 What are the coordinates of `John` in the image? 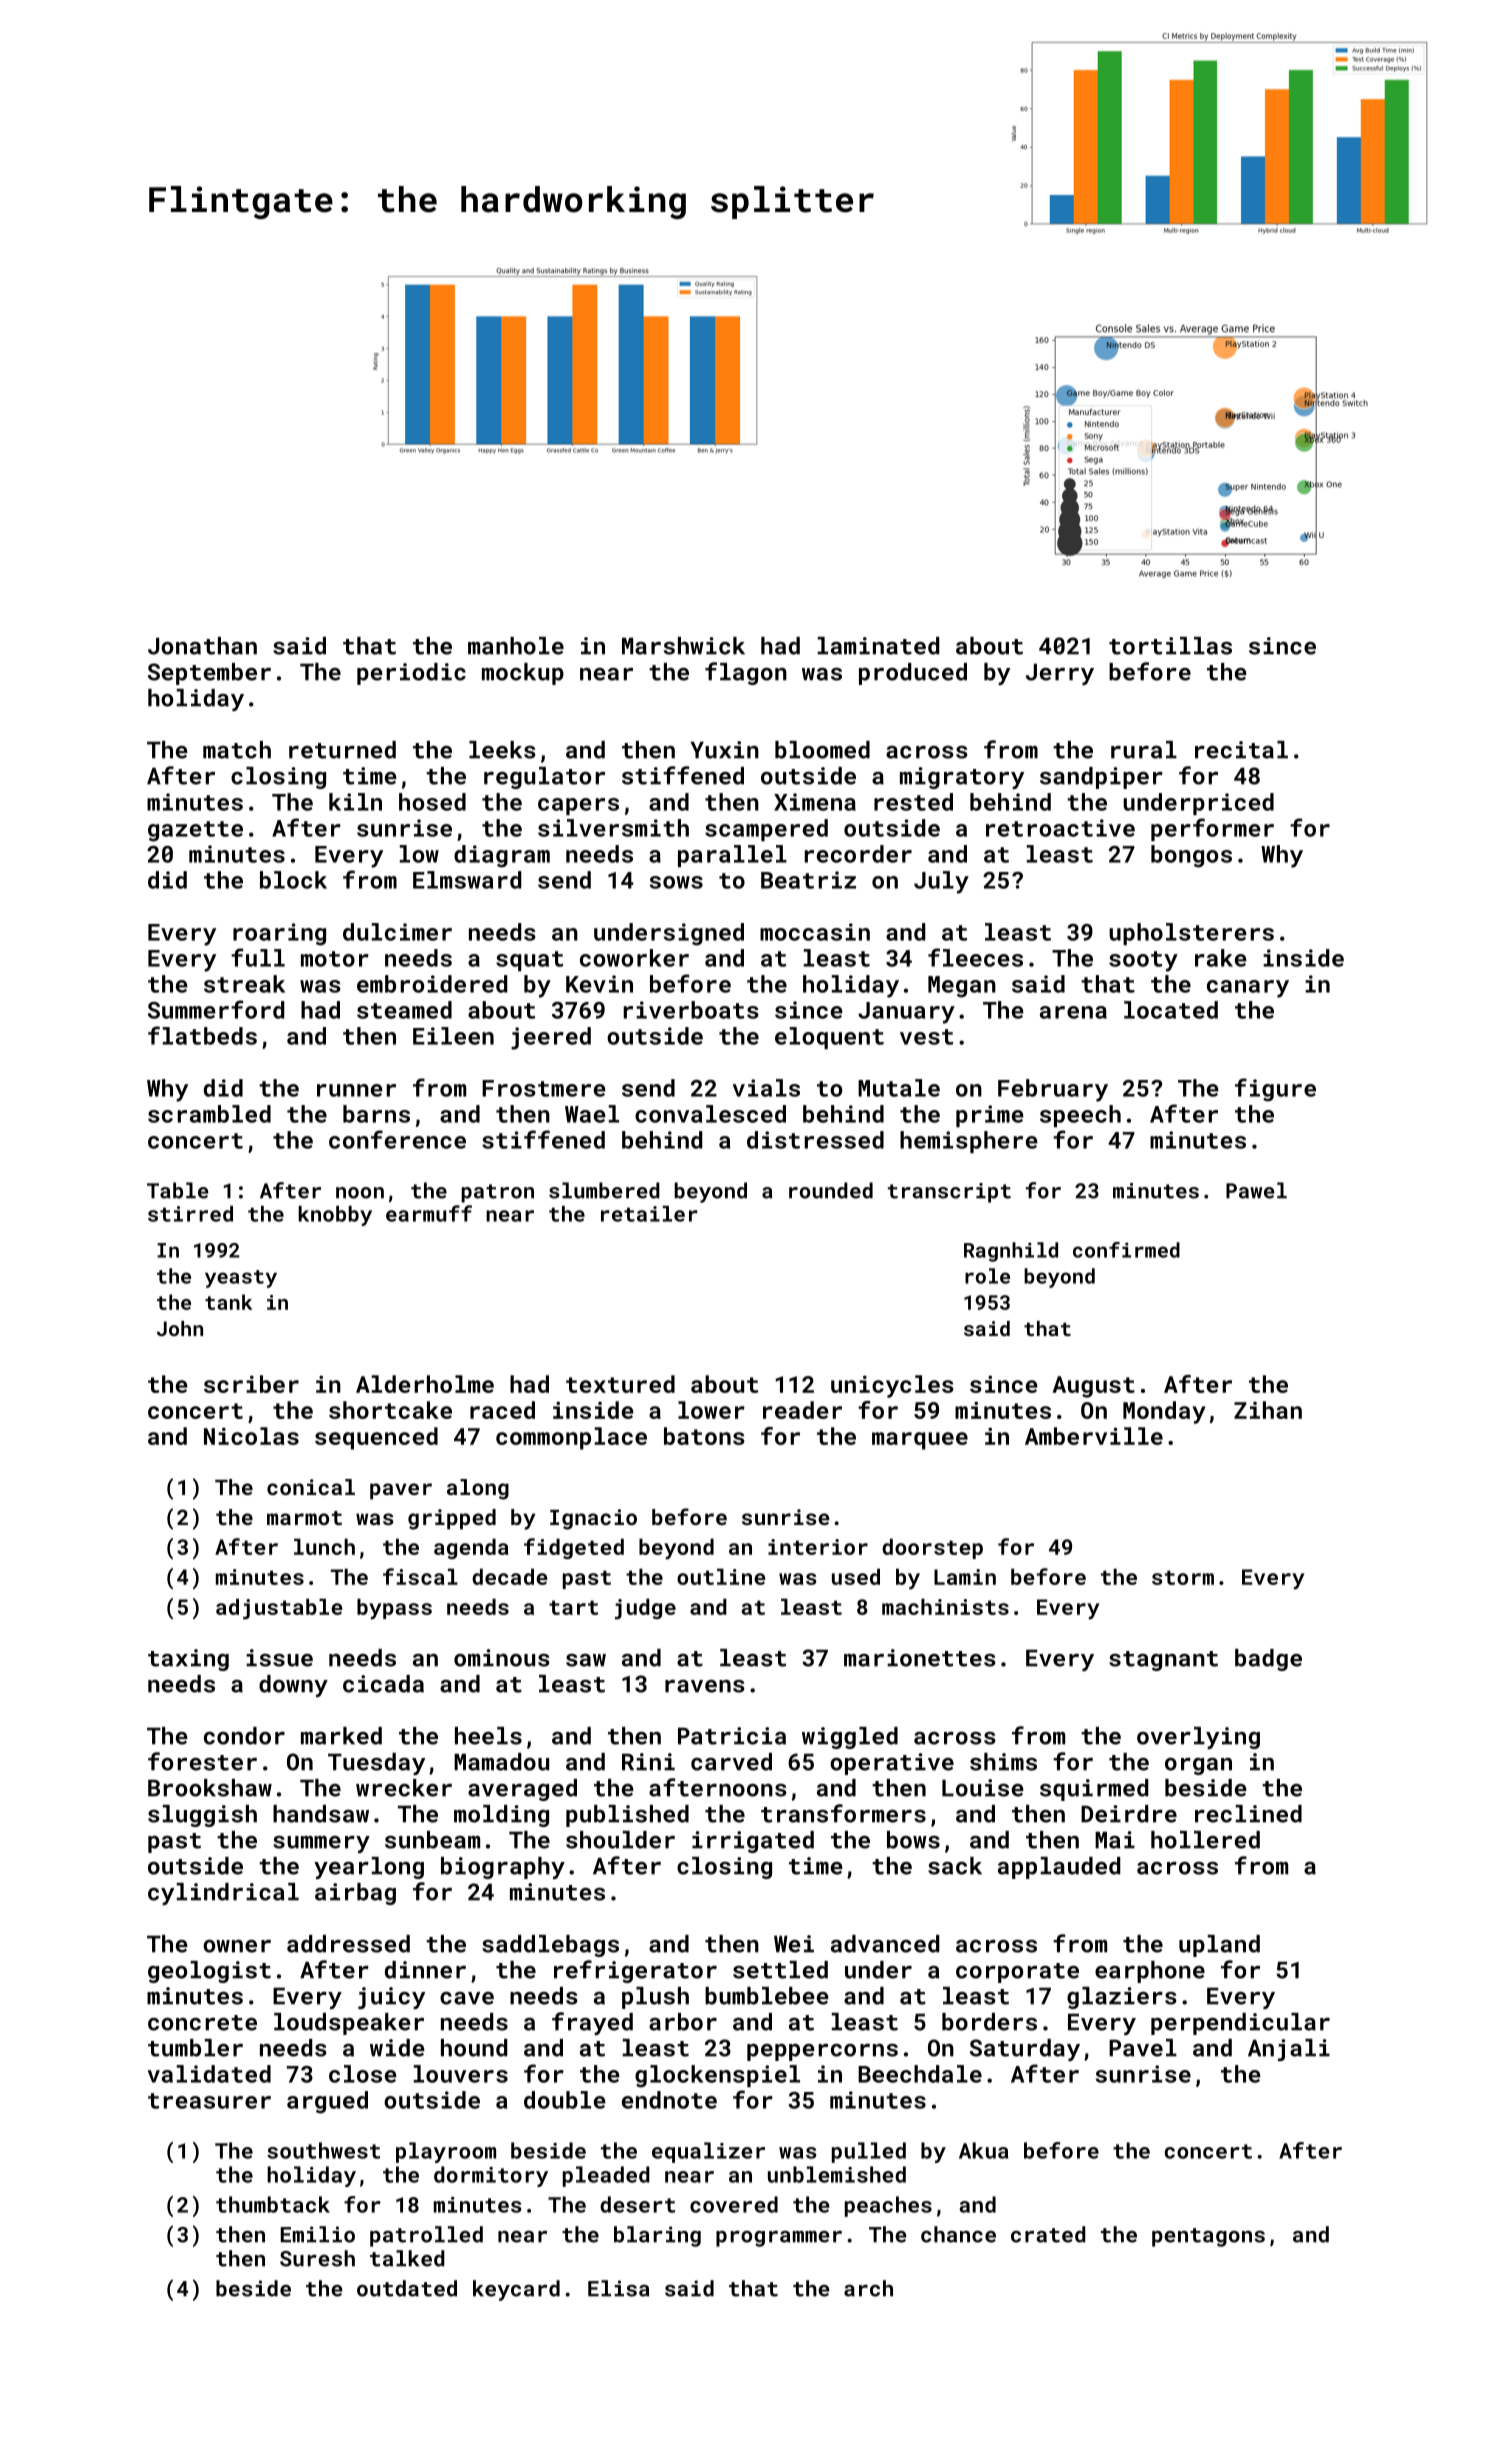 It's located at (180, 1328).
